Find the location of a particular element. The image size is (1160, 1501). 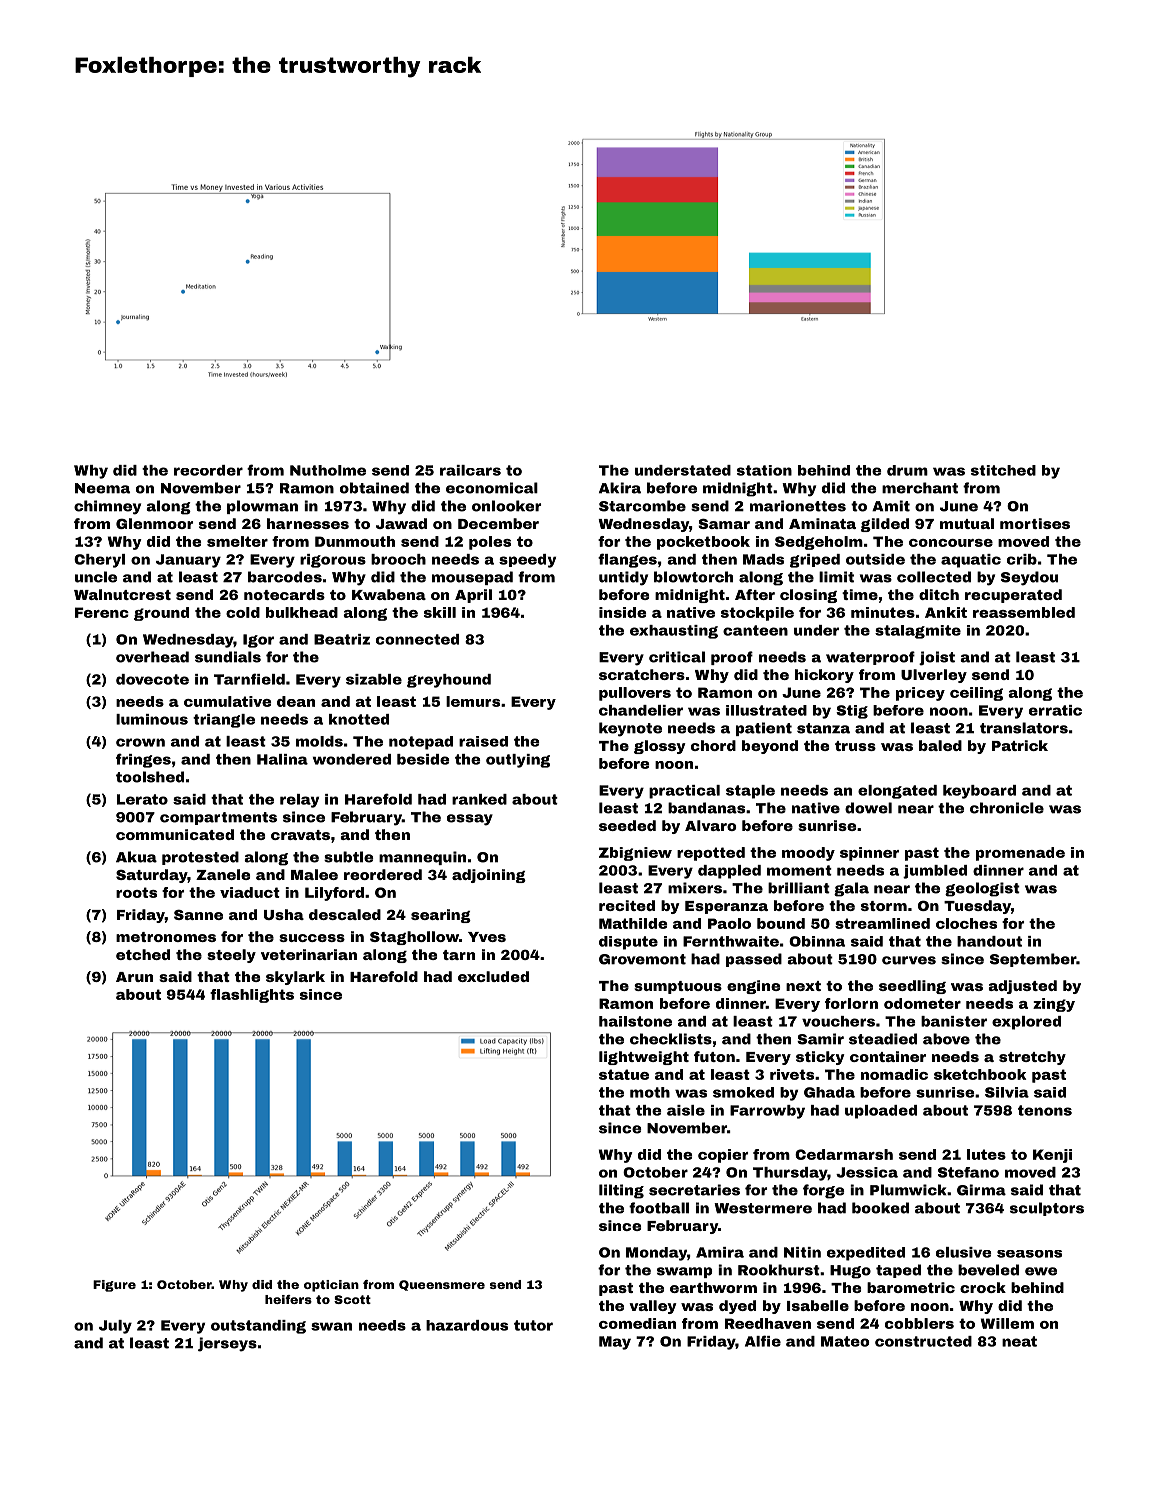

statue is located at coordinates (624, 1074).
